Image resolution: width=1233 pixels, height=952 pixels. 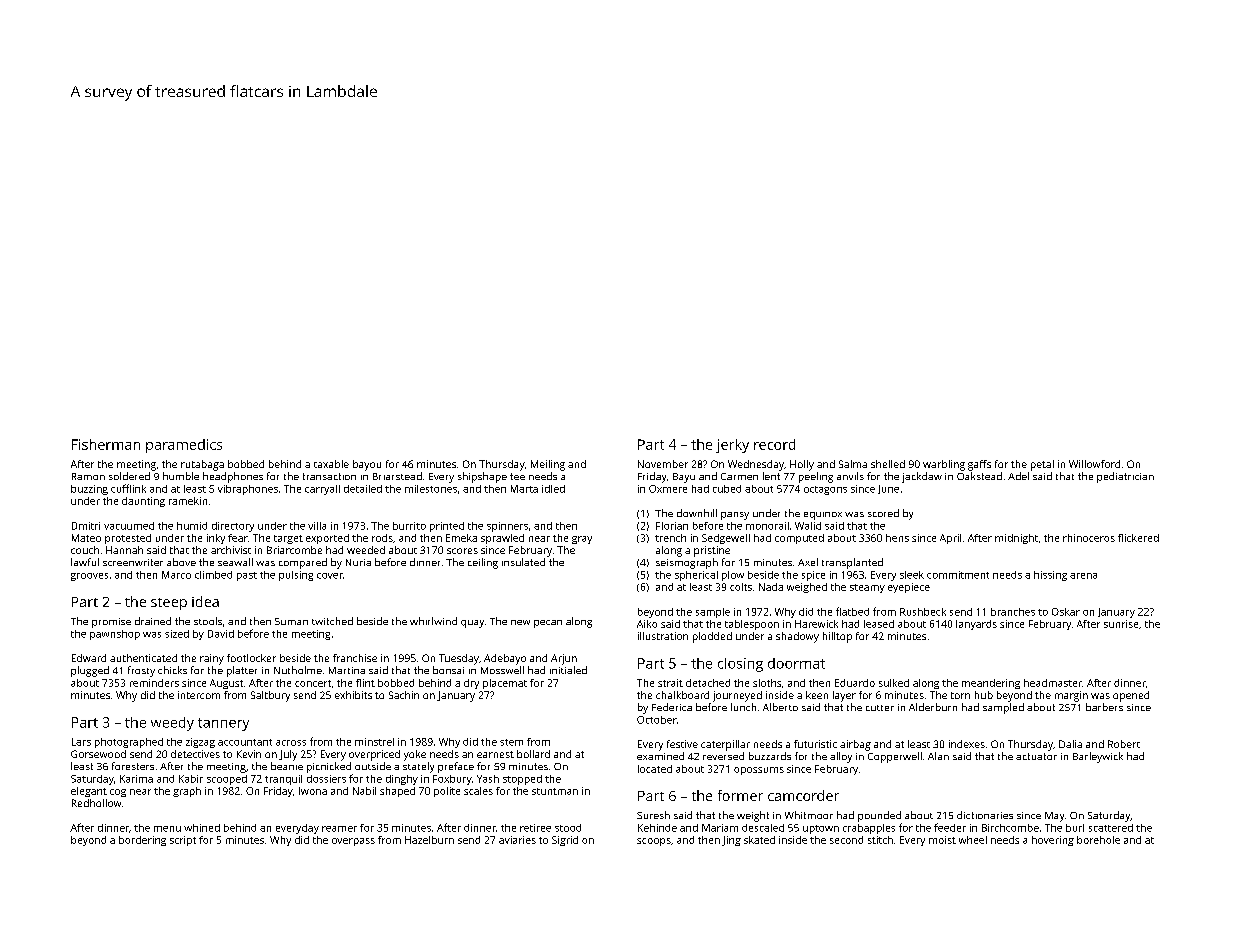 What do you see at coordinates (548, 624) in the screenshot?
I see `pecan` at bounding box center [548, 624].
